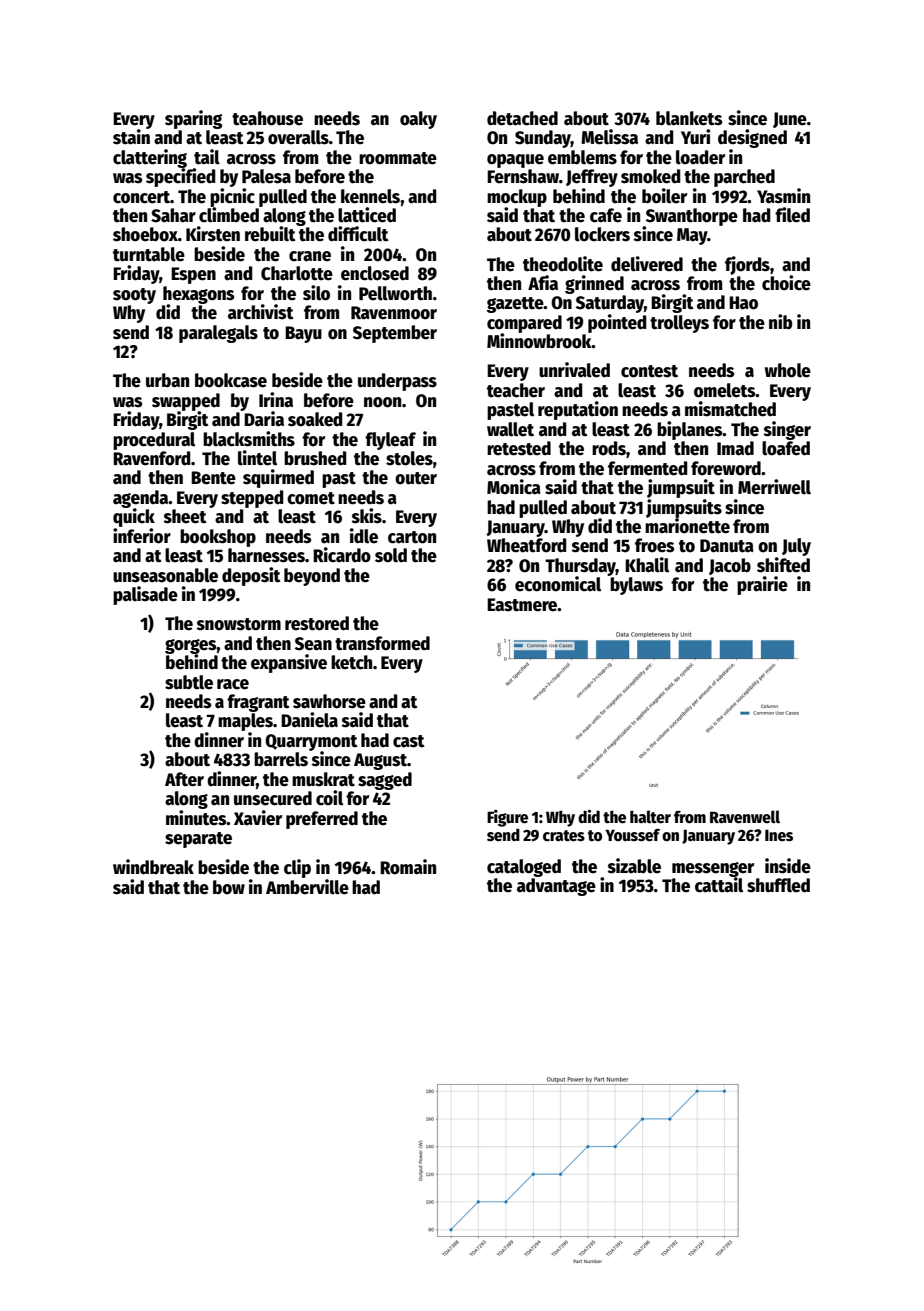 This page has width=924, height=1311. I want to click on cast, so click(409, 741).
